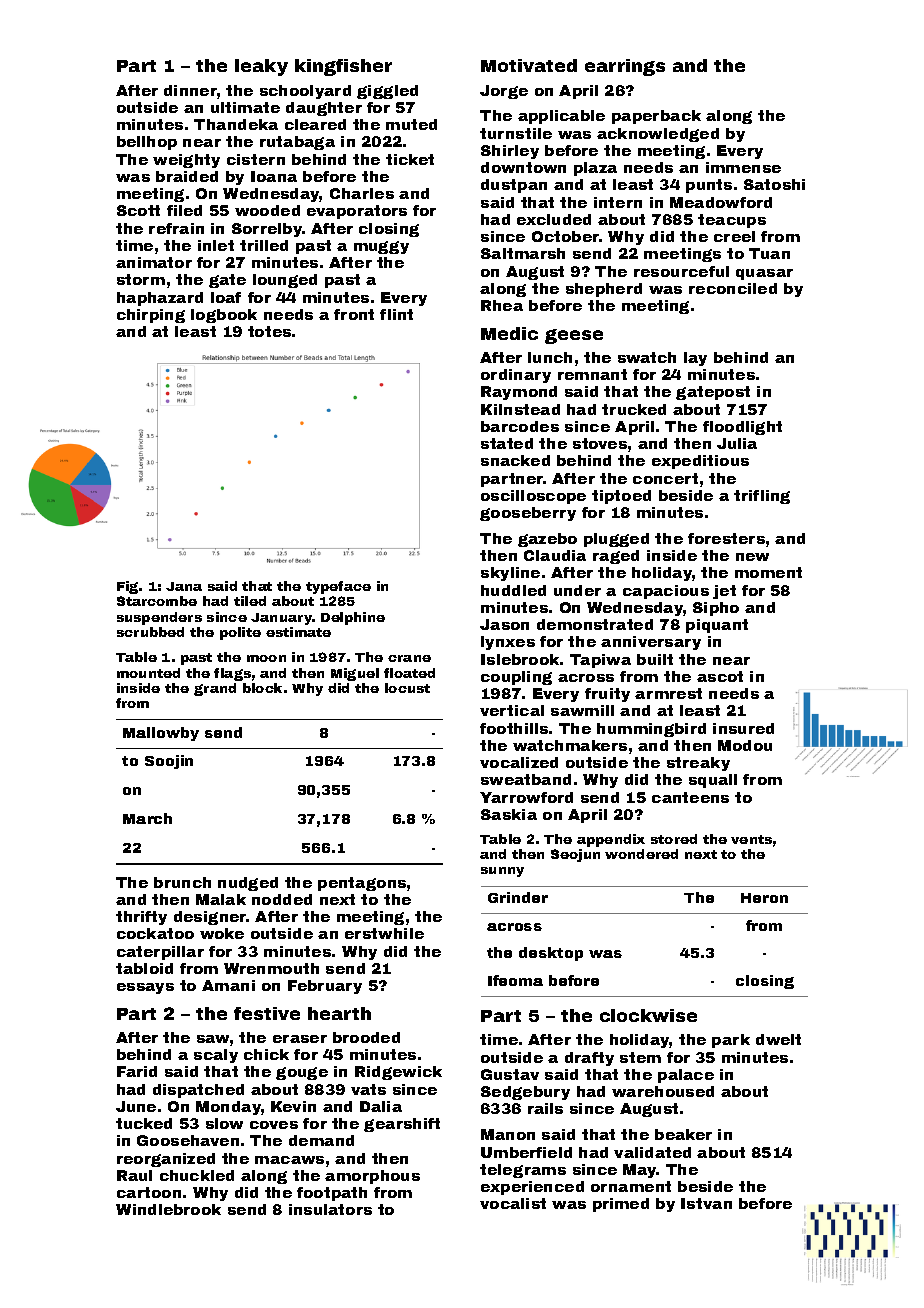 This document has height=1308, width=924. What do you see at coordinates (355, 674) in the document?
I see `Miguel` at bounding box center [355, 674].
